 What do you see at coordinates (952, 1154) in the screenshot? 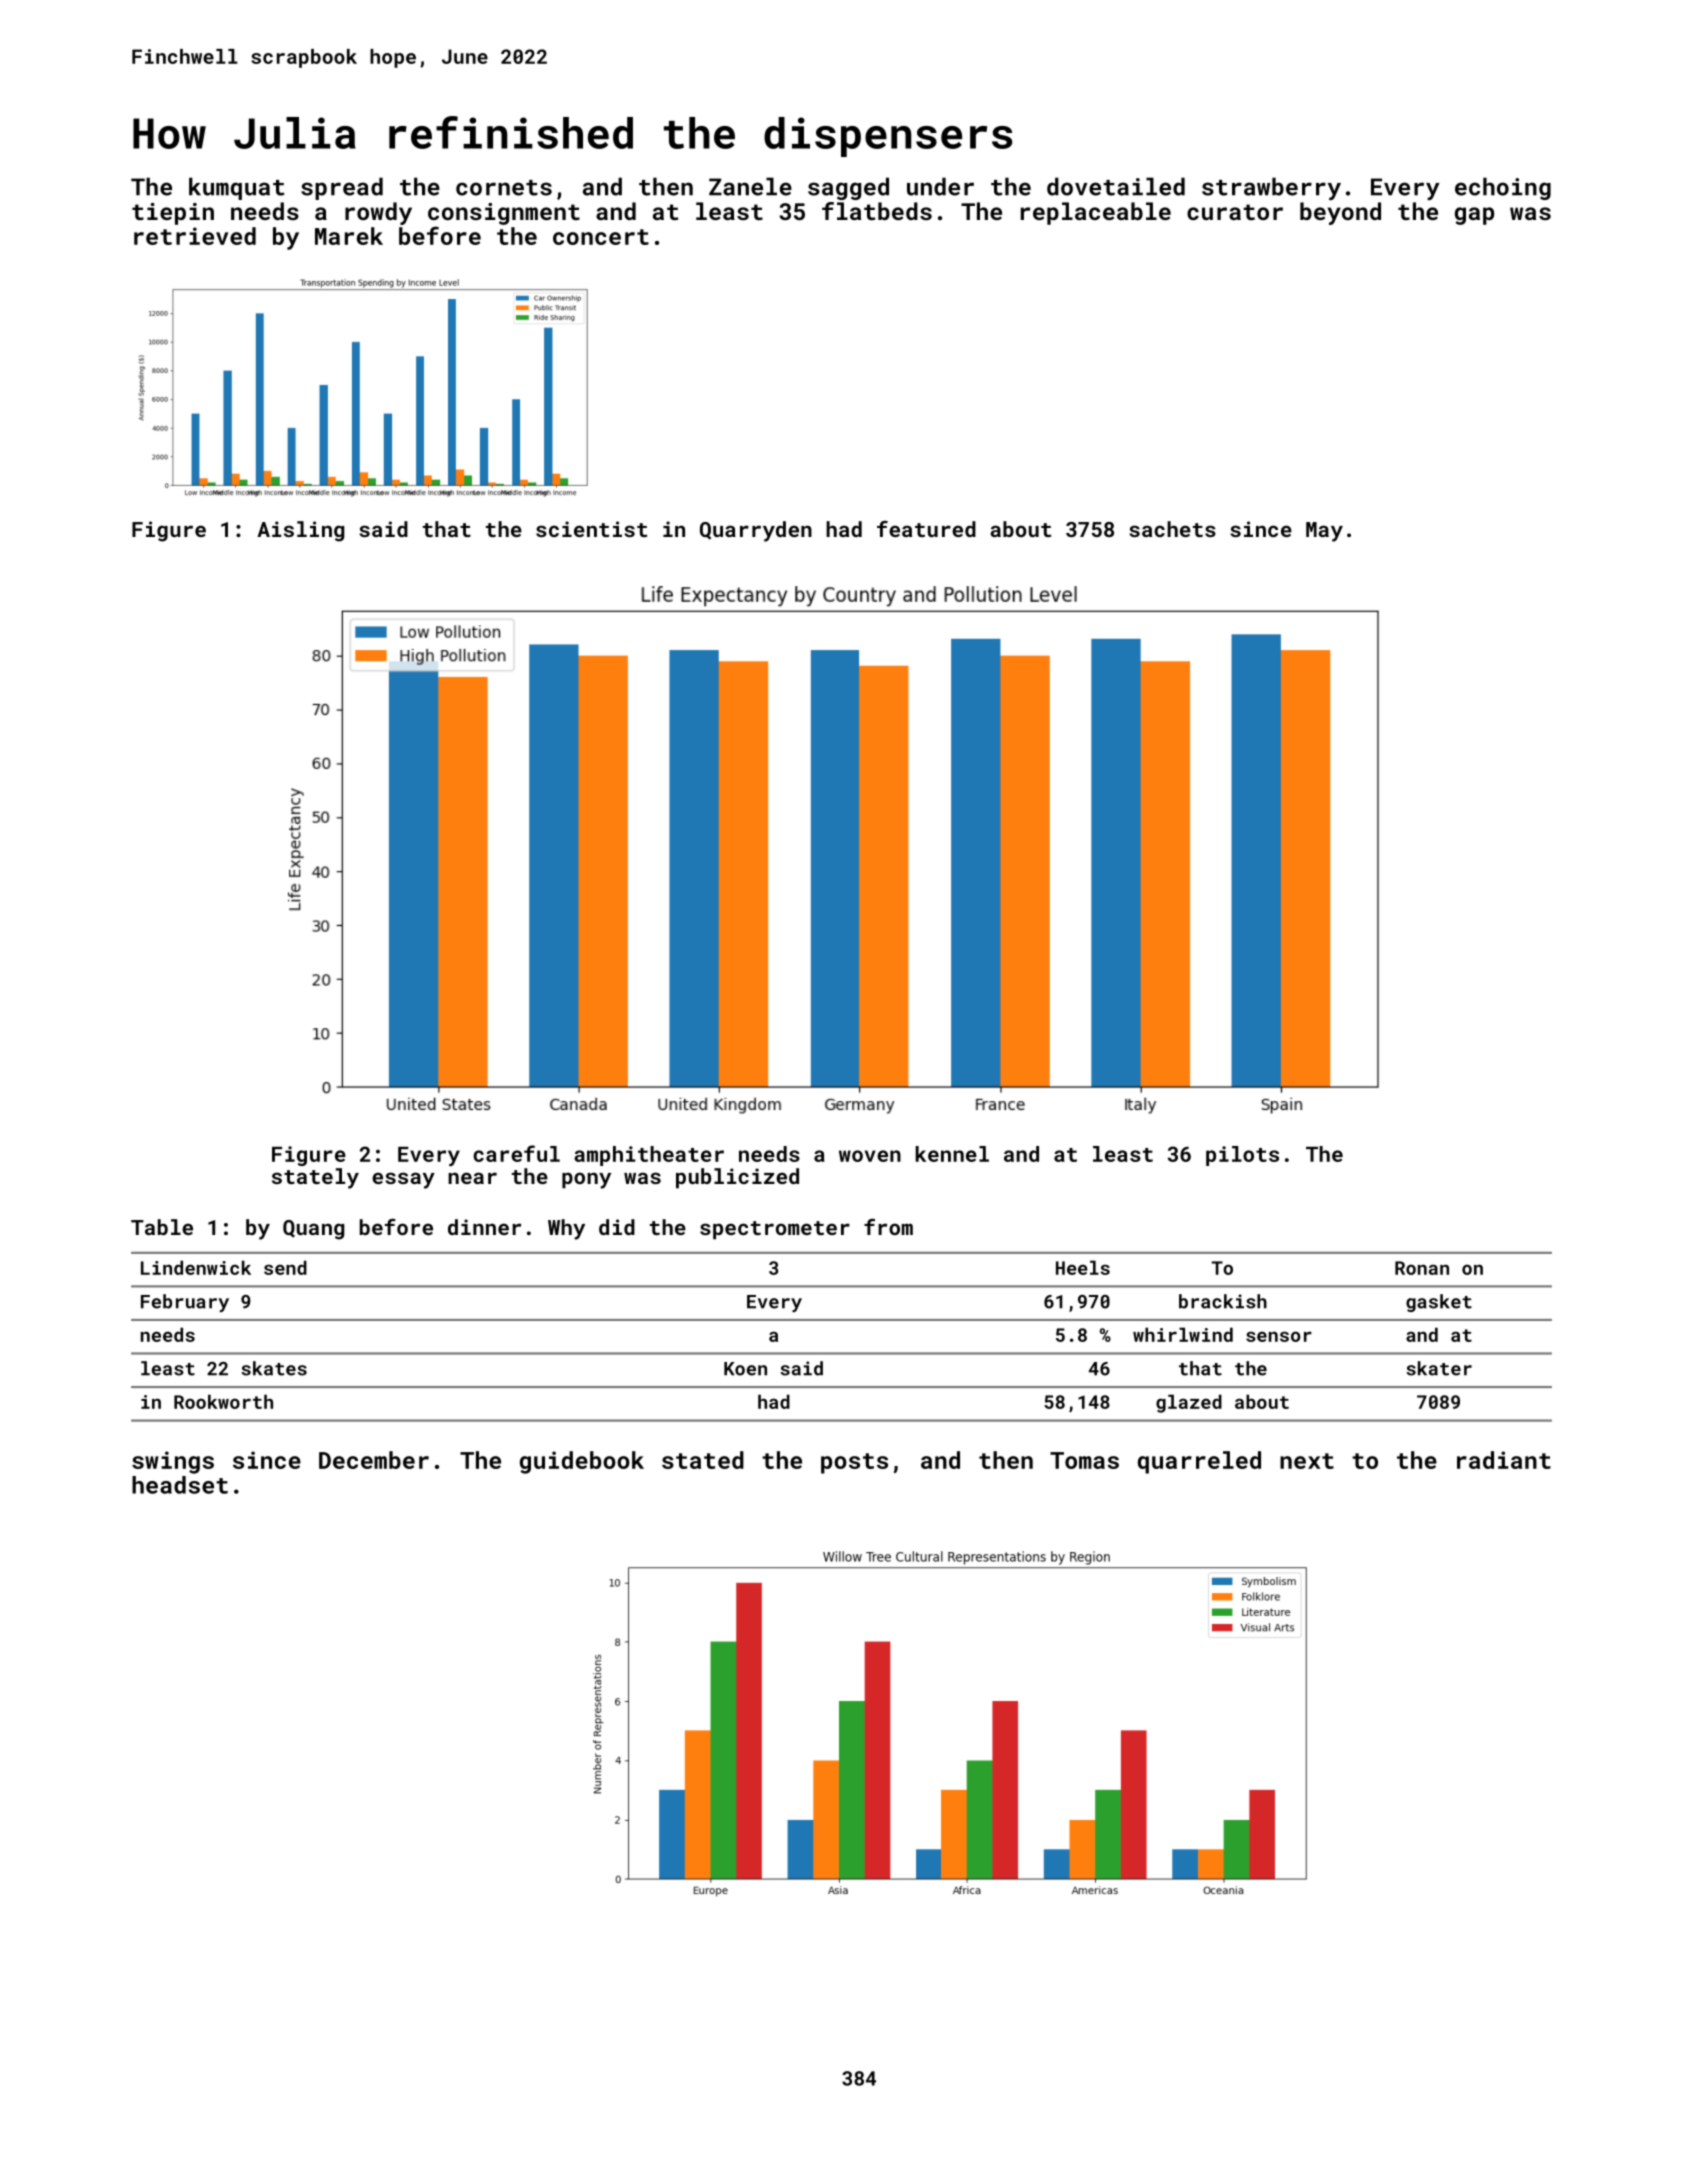
I see `kennel` at bounding box center [952, 1154].
